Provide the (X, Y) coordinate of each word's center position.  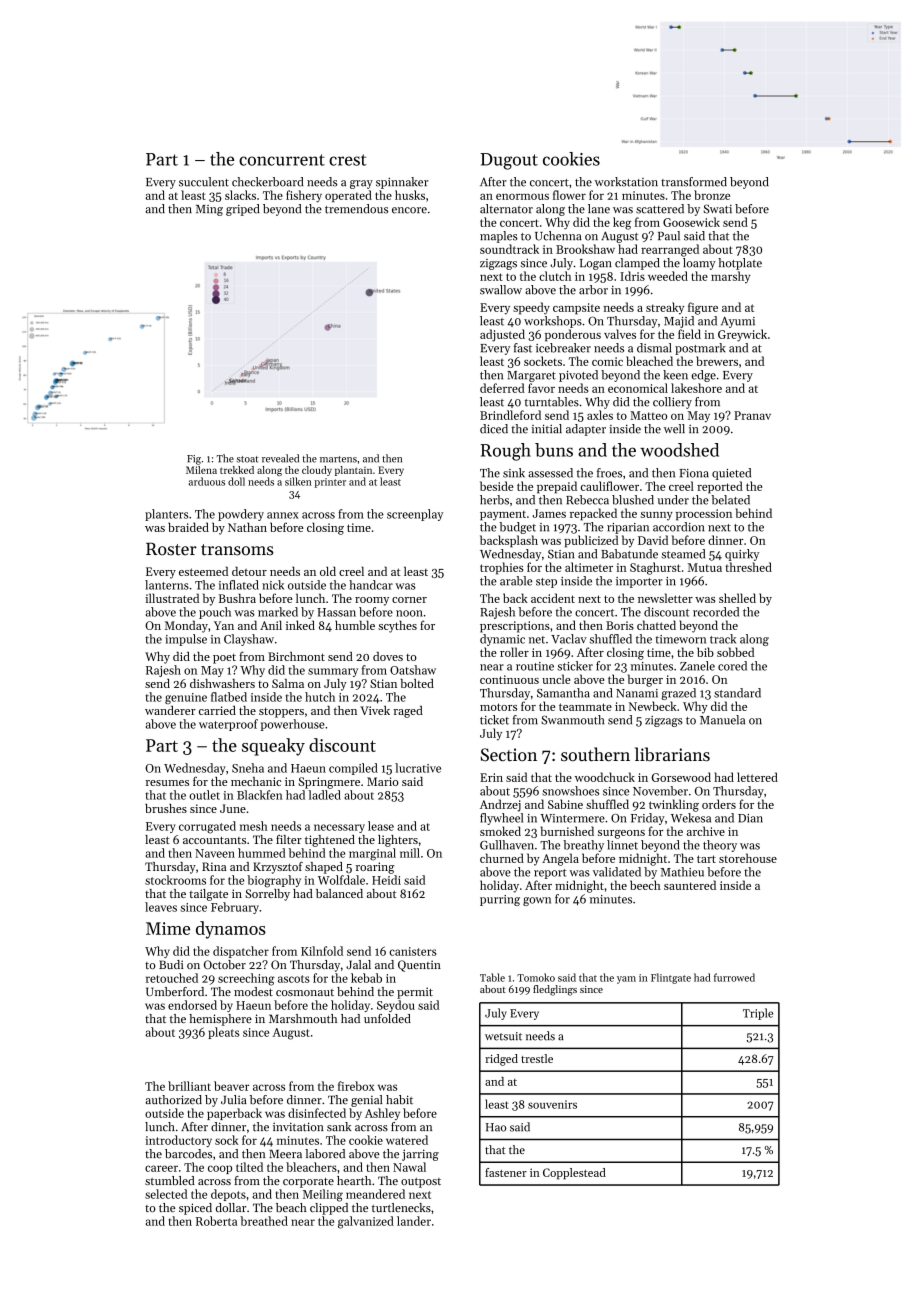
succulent (204, 182)
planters (166, 515)
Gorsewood (681, 777)
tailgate (208, 895)
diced (494, 429)
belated (730, 500)
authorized (173, 1100)
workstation (626, 182)
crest (348, 160)
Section (508, 754)
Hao (496, 1127)
